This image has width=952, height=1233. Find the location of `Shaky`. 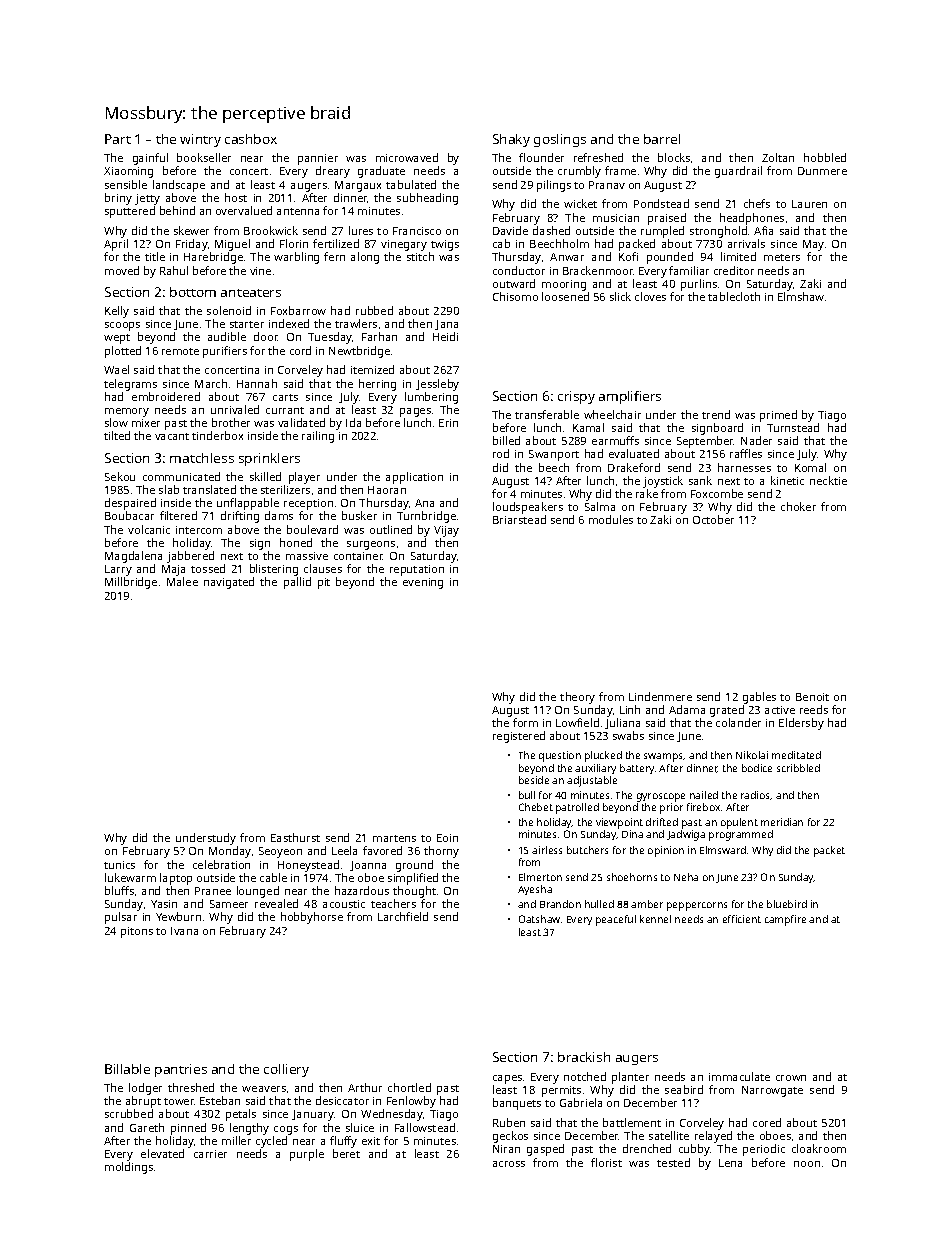

Shaky is located at coordinates (511, 140).
